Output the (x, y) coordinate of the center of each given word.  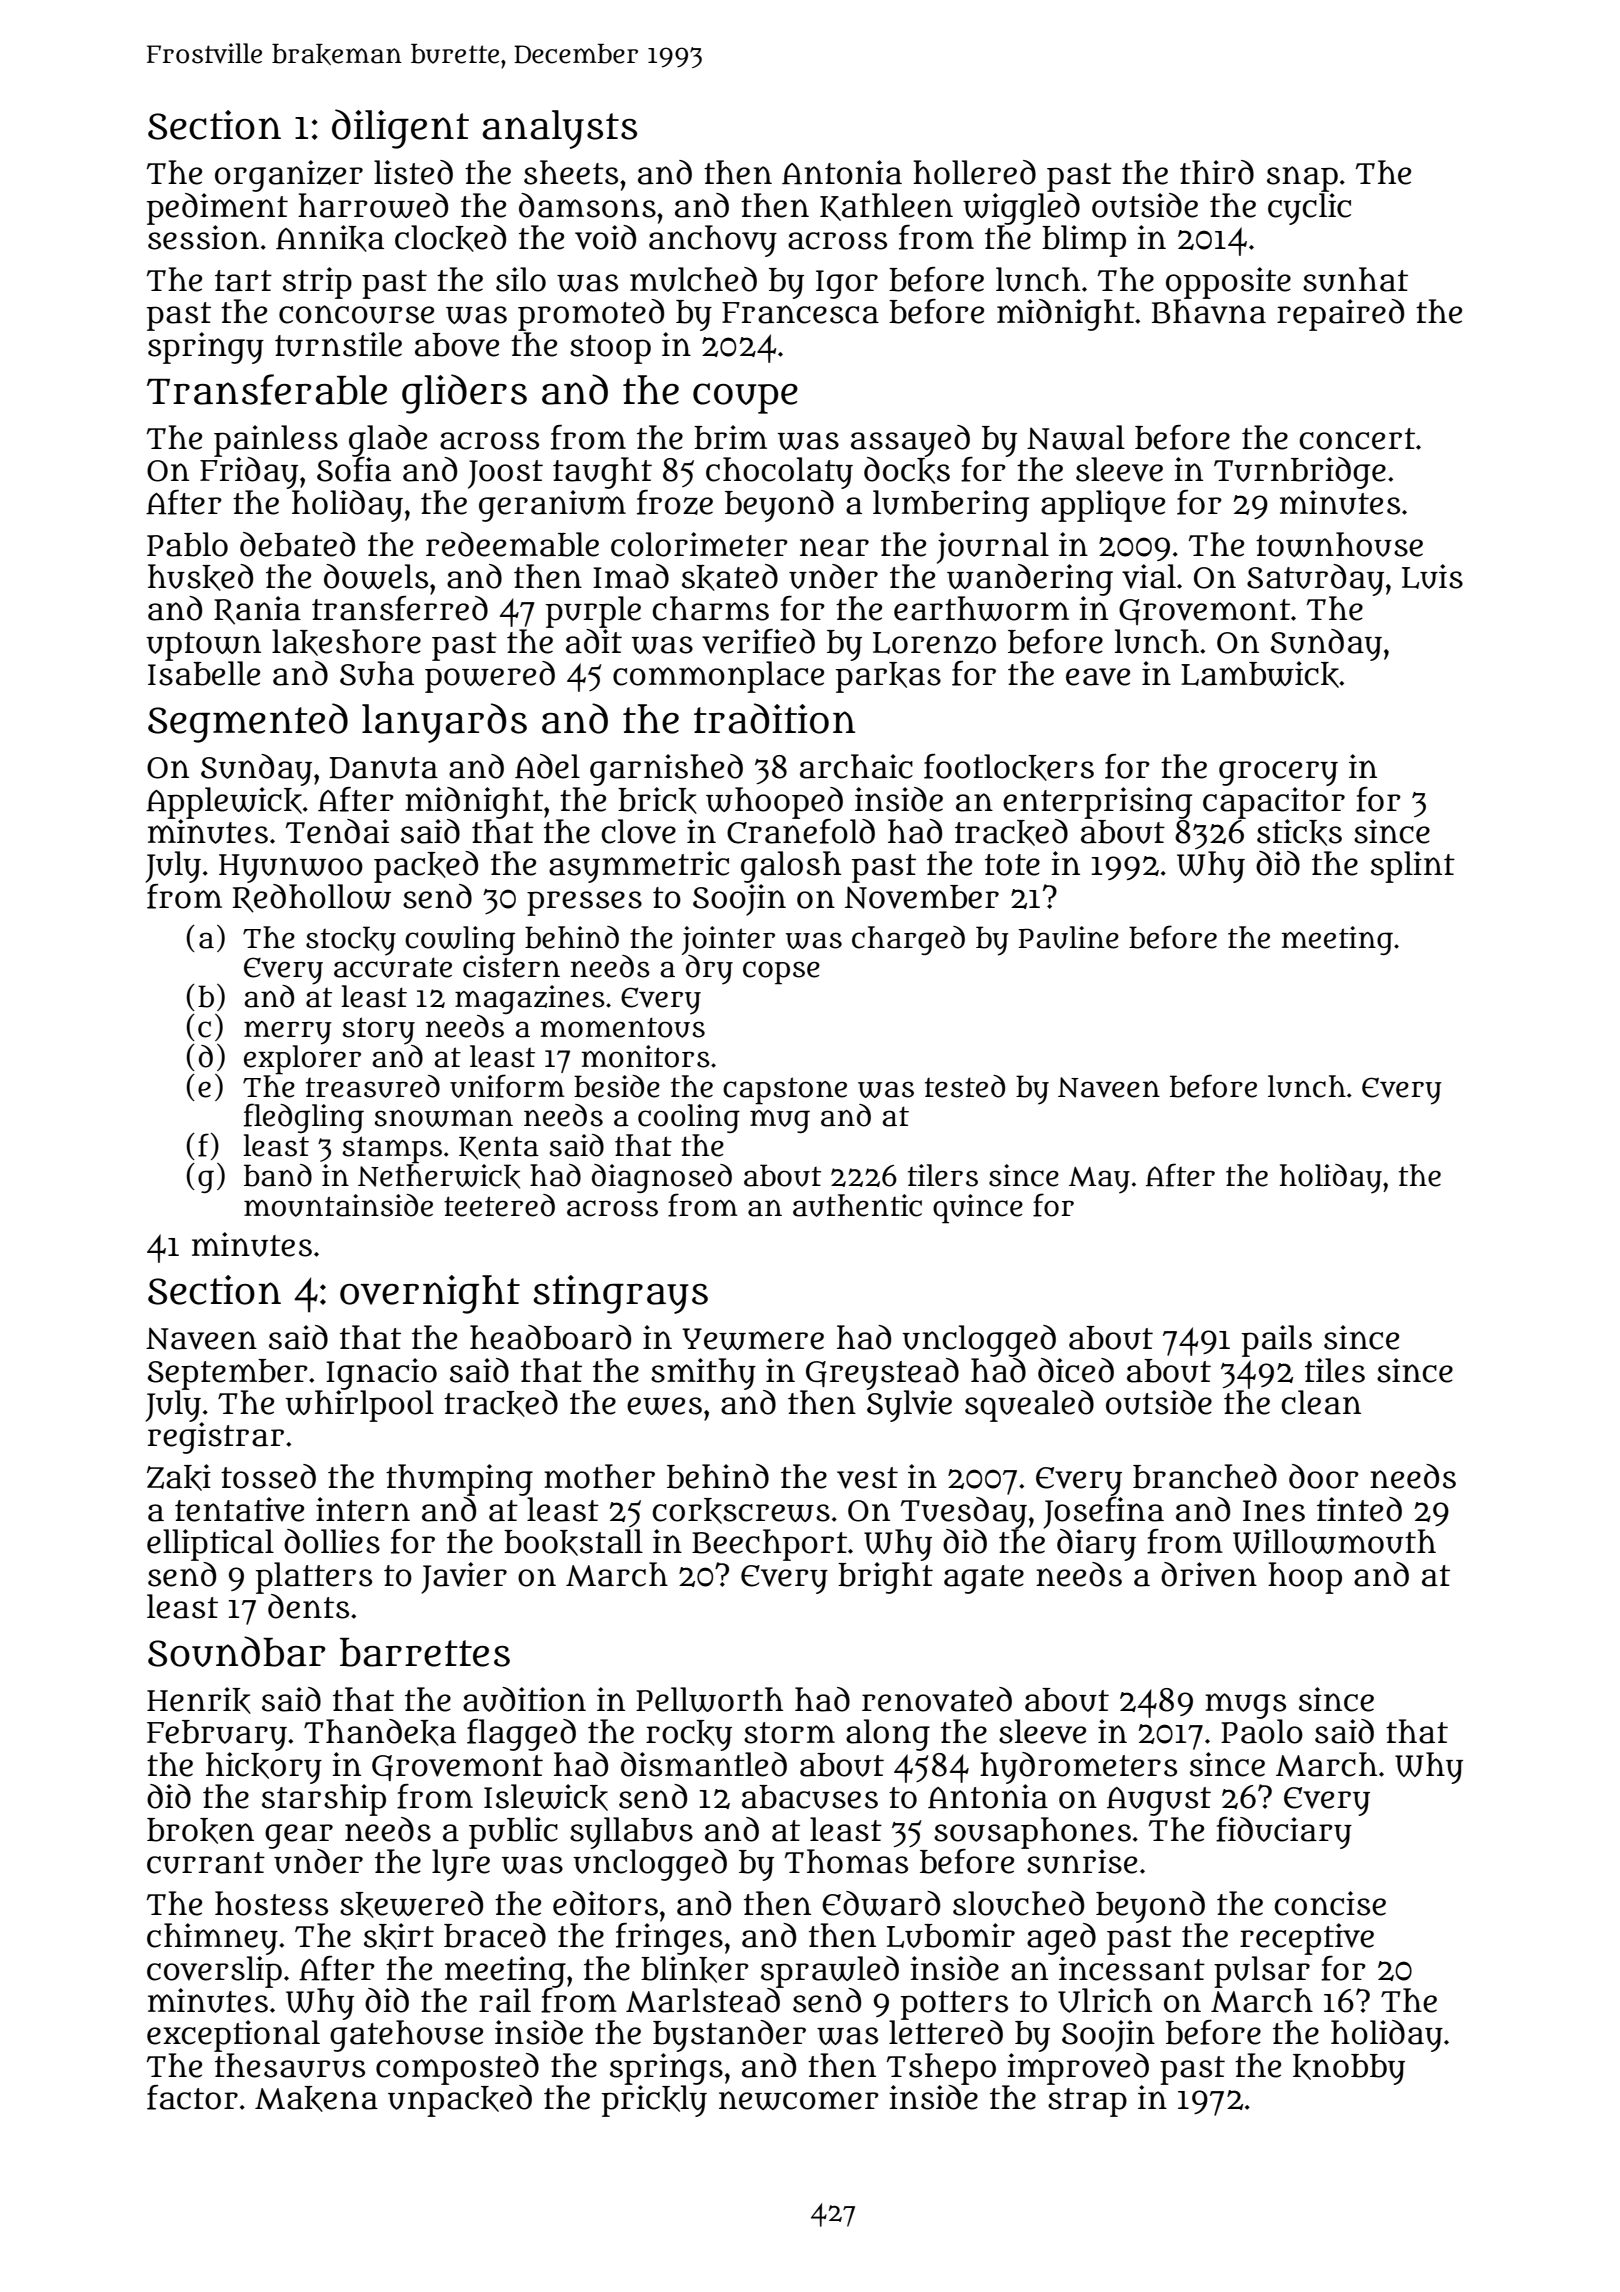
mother (599, 1476)
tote (1012, 865)
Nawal (1076, 437)
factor (192, 2097)
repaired (1340, 315)
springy (206, 348)
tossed (268, 1476)
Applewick (224, 803)
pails (1277, 1341)
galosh (791, 867)
